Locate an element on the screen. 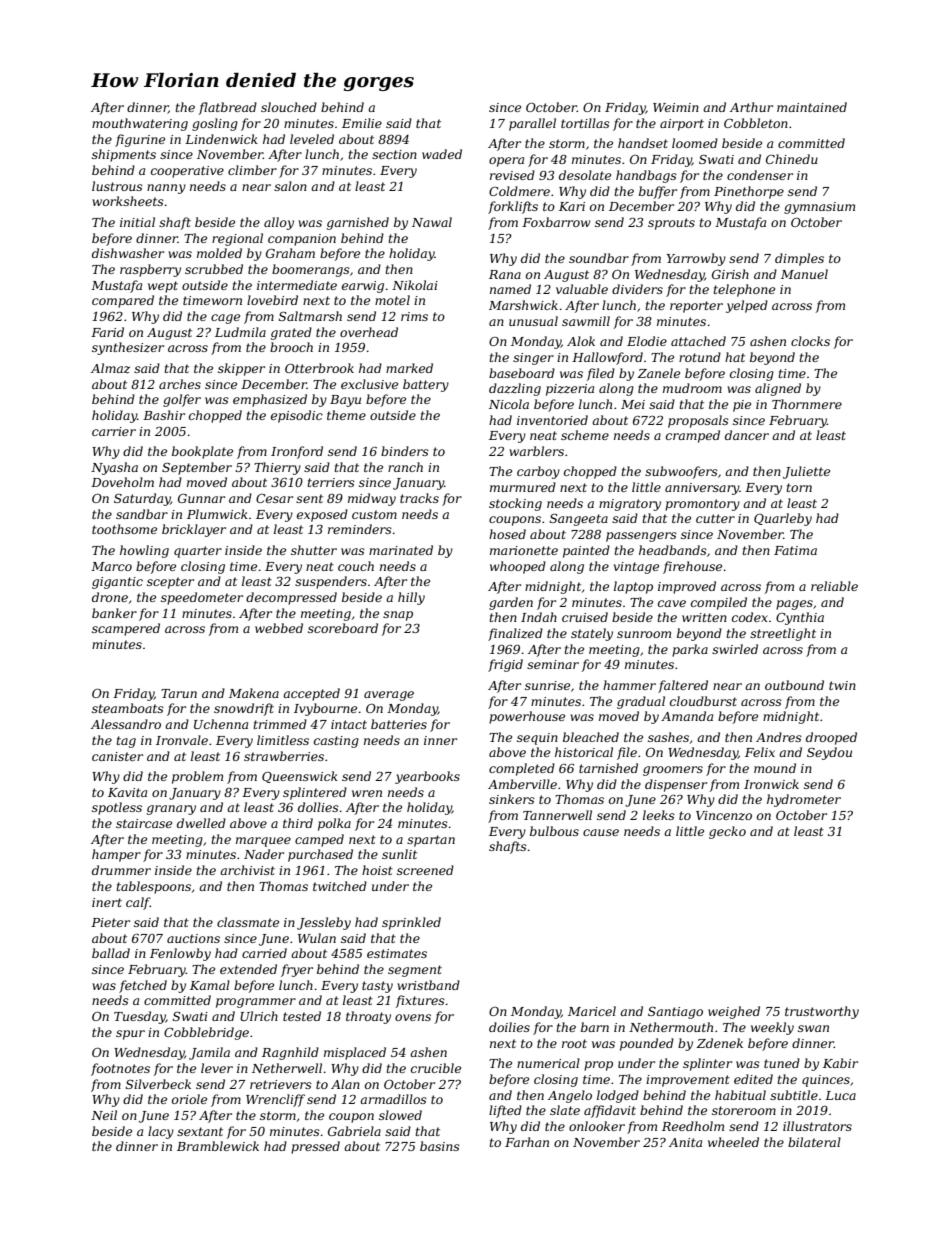  cruised is located at coordinates (585, 617).
